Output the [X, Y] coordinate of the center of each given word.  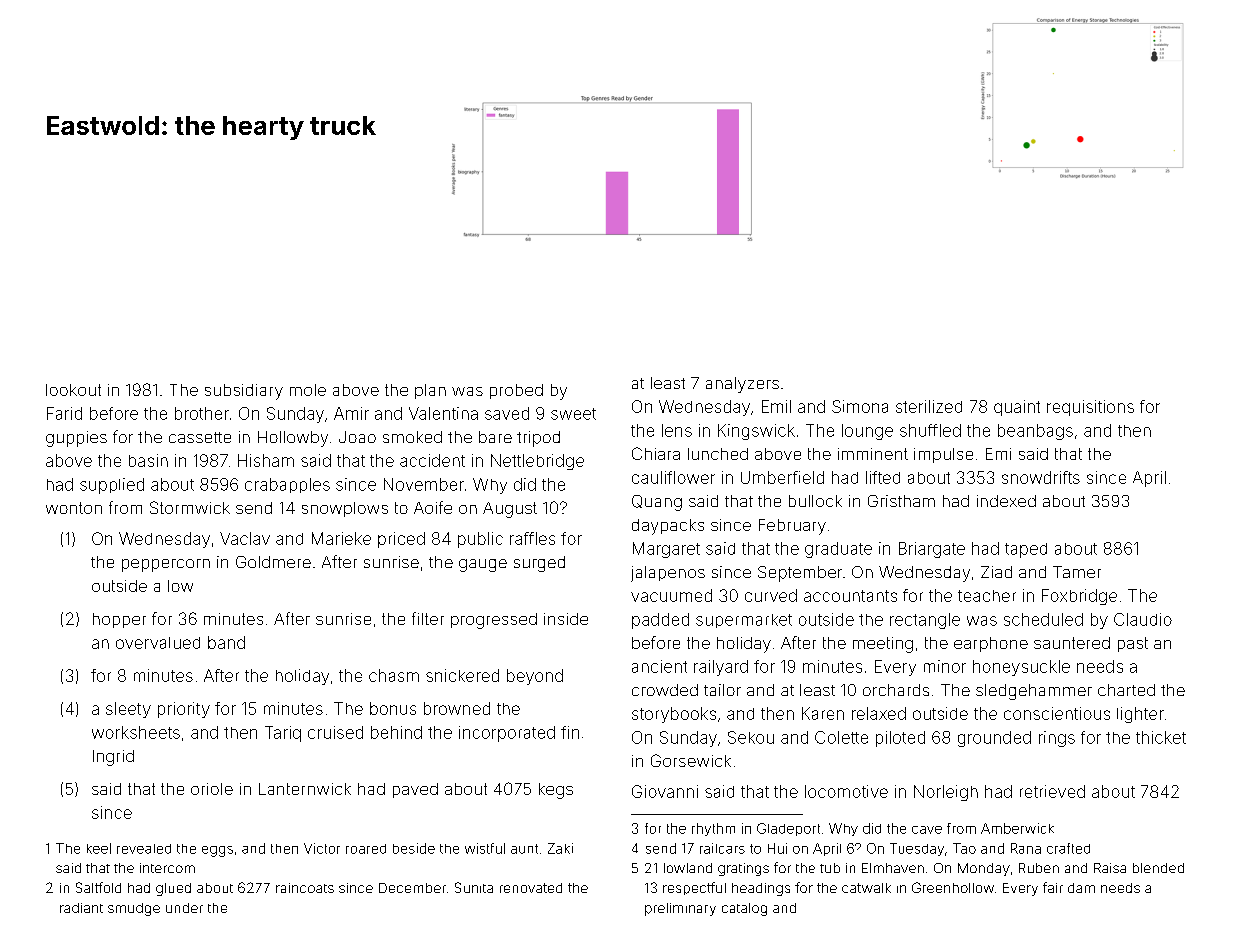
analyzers [742, 385]
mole [308, 390]
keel [99, 848]
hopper [119, 620]
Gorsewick [691, 760]
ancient [659, 666]
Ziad [996, 572]
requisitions [1090, 408]
